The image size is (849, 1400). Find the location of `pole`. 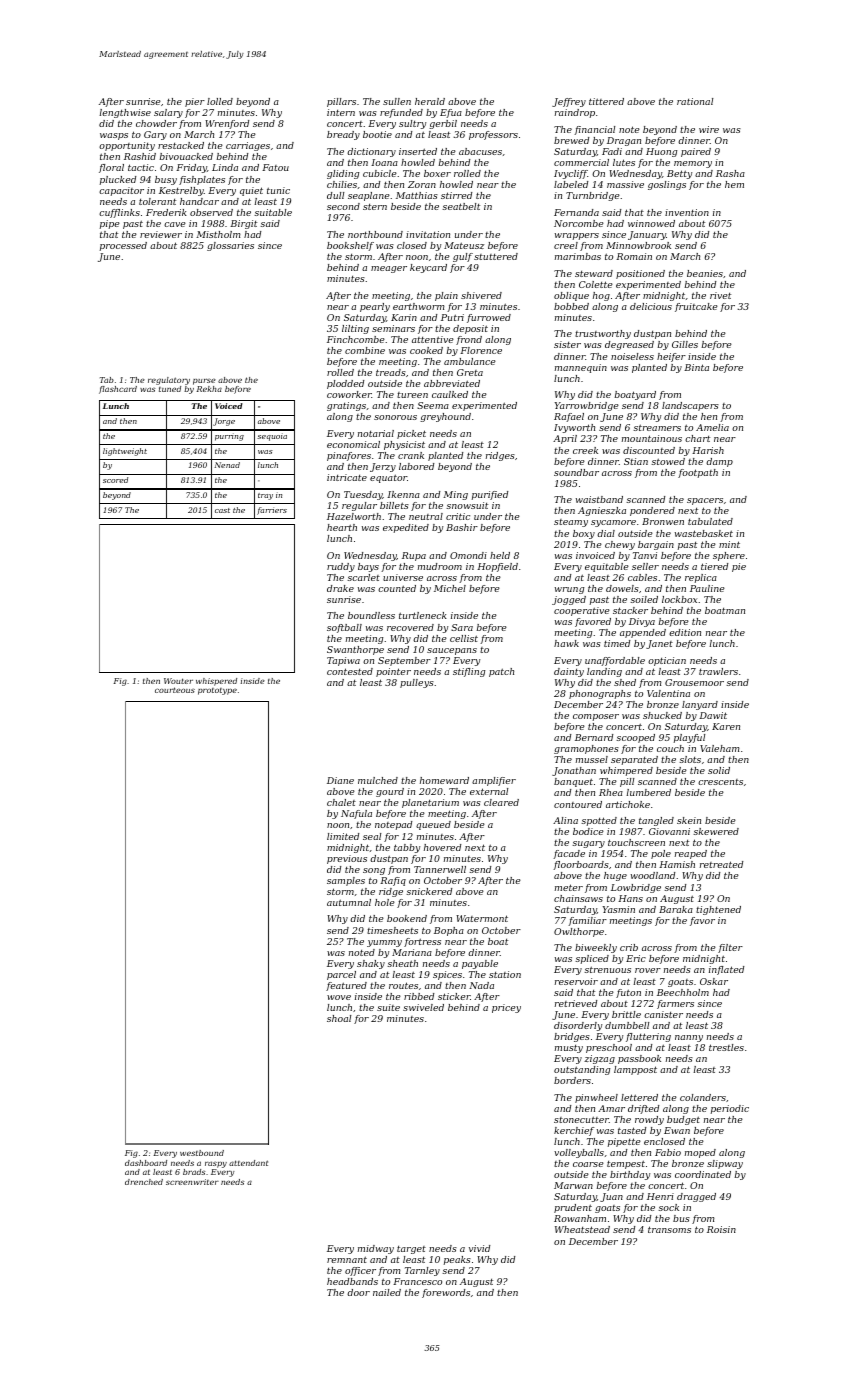

pole is located at coordinates (661, 854).
